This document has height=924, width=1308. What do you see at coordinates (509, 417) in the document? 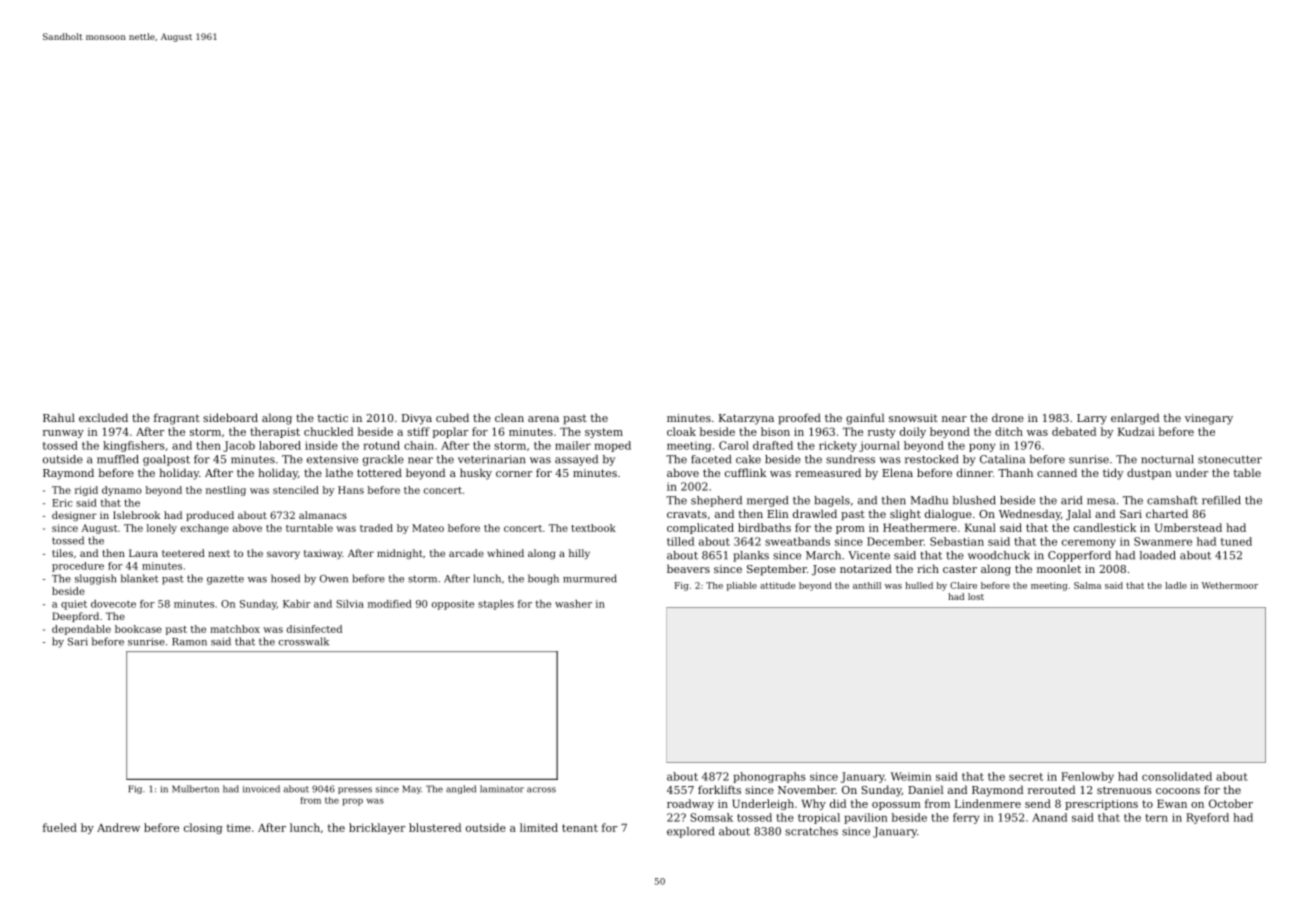
I see `clean` at bounding box center [509, 417].
